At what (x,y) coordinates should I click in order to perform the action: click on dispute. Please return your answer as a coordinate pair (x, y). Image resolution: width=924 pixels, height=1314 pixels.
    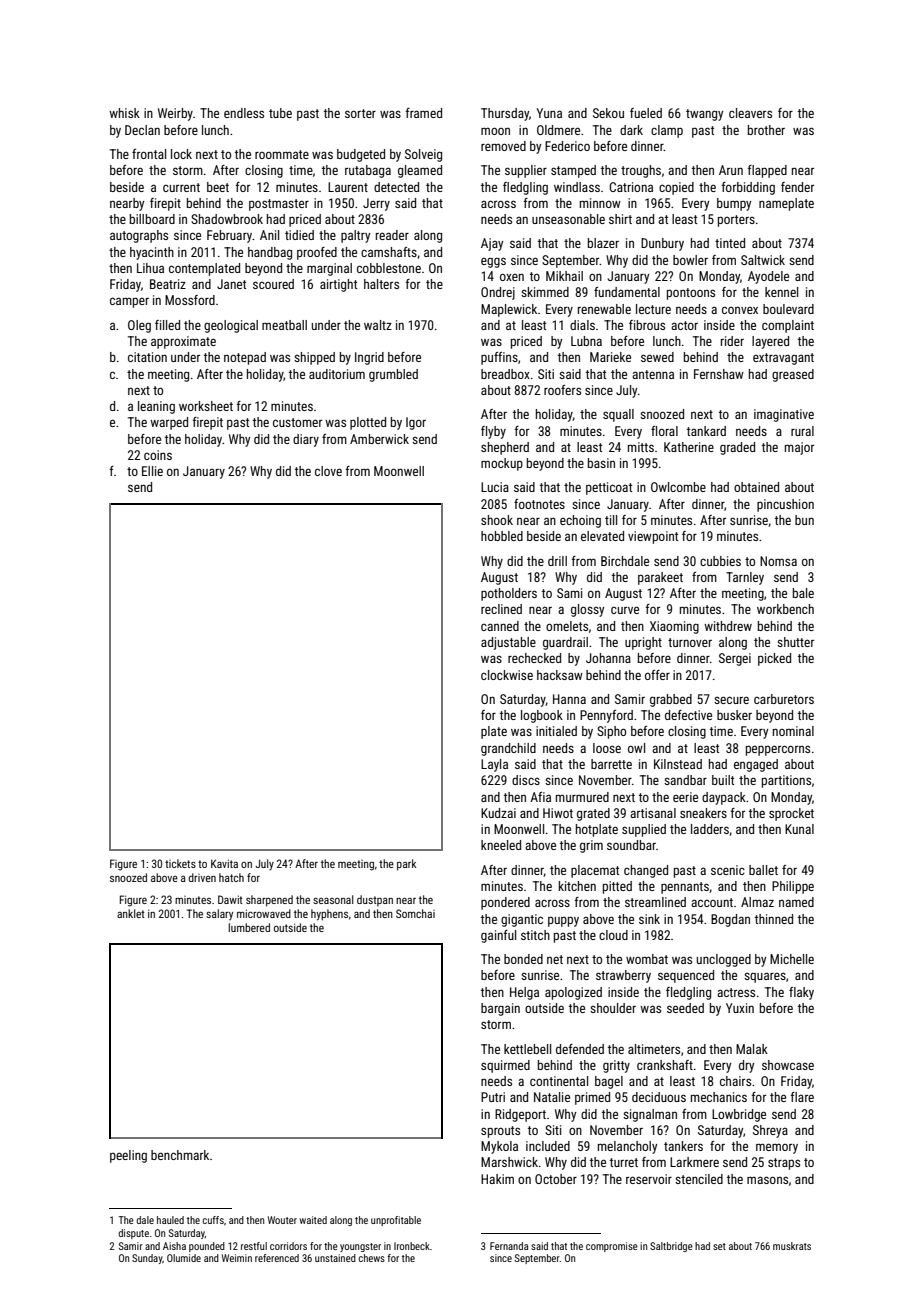
    Looking at the image, I should click on (133, 1234).
